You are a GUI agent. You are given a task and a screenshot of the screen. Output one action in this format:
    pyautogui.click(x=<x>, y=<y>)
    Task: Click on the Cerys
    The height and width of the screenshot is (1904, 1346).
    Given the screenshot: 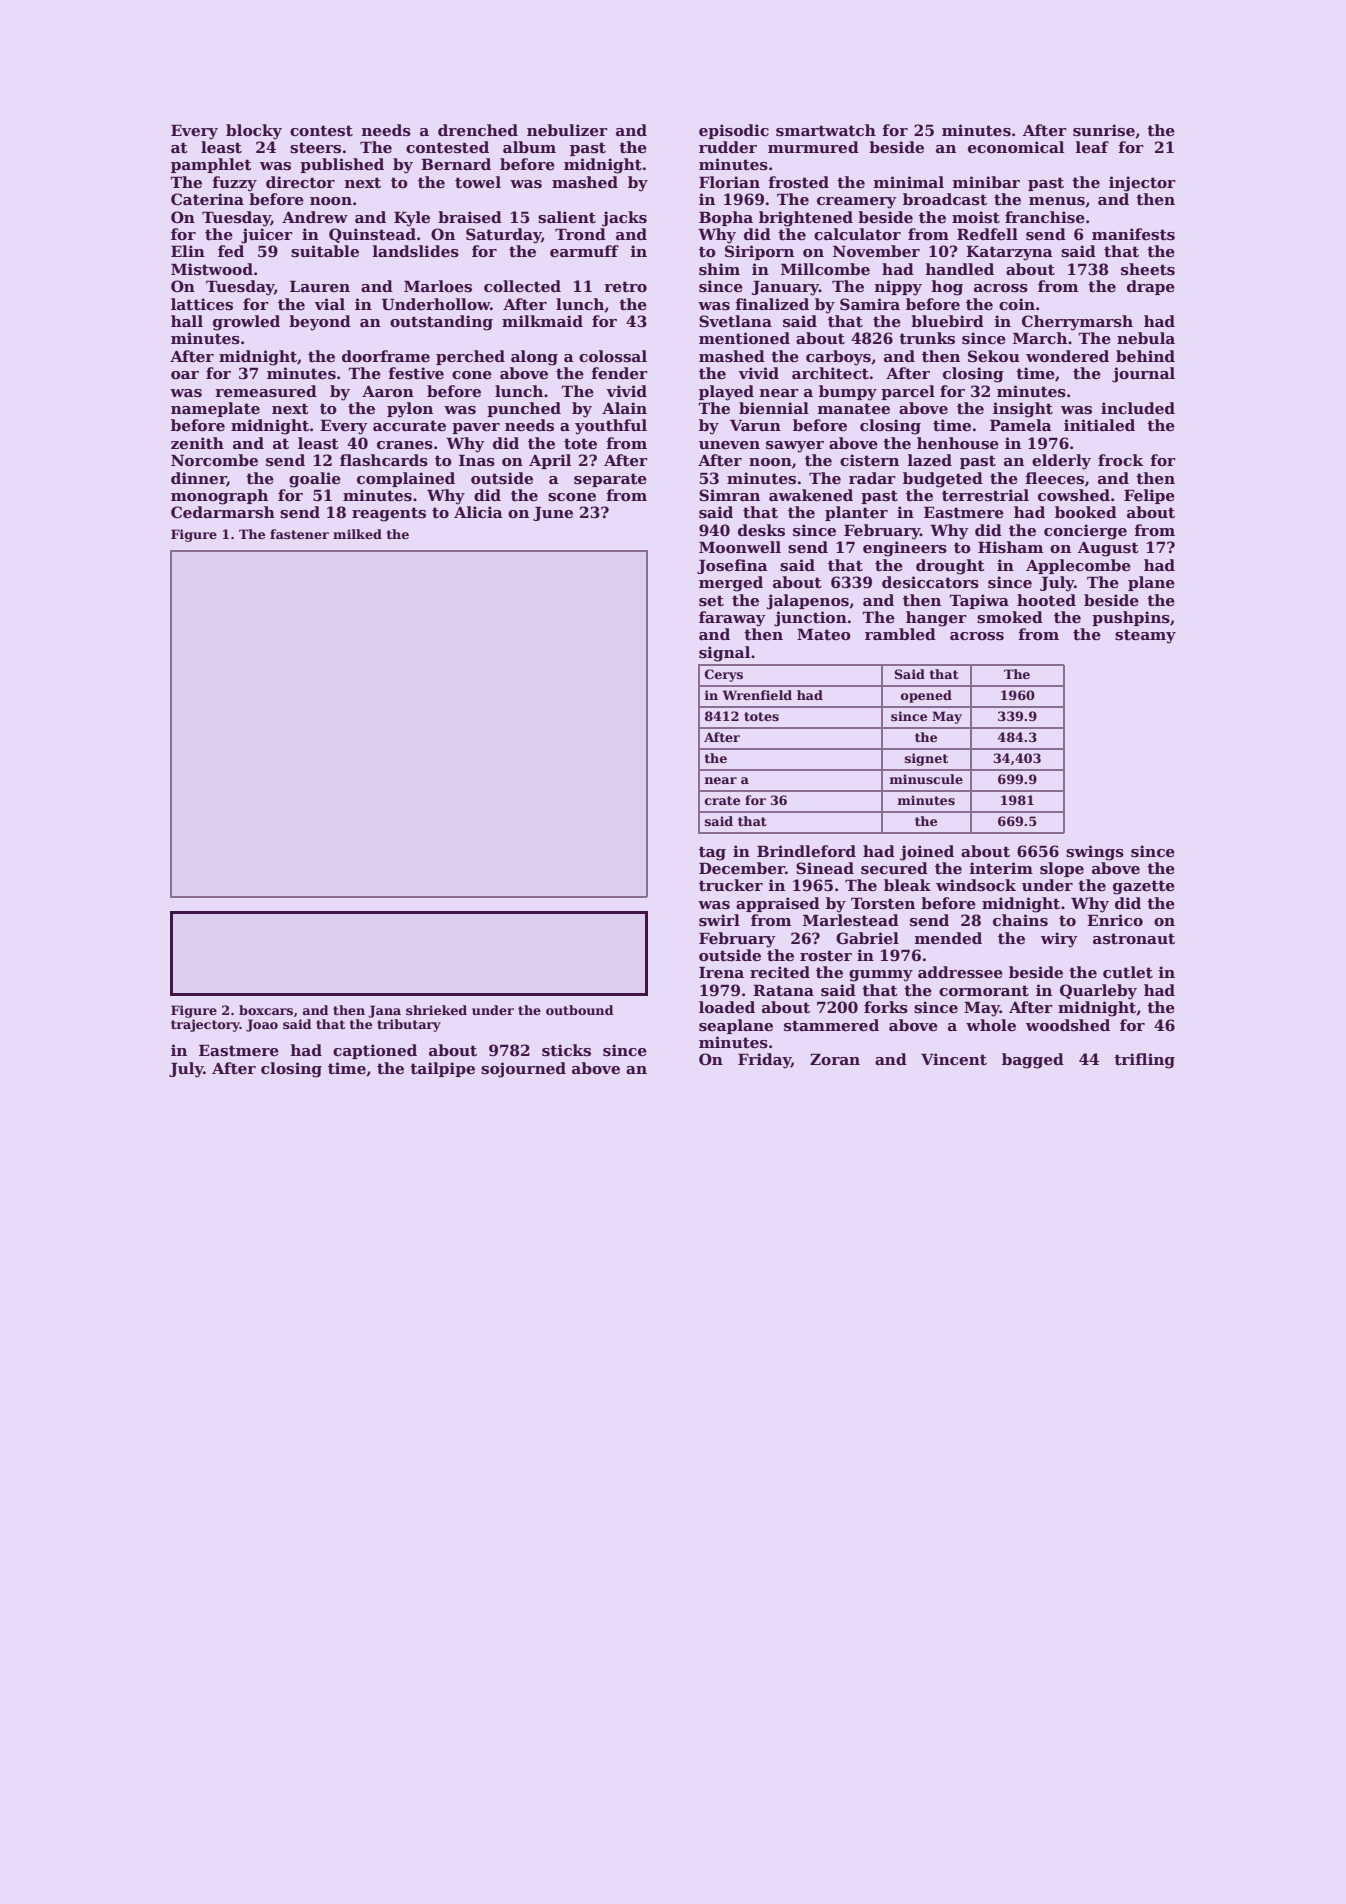 What is the action you would take?
    pyautogui.click(x=724, y=675)
